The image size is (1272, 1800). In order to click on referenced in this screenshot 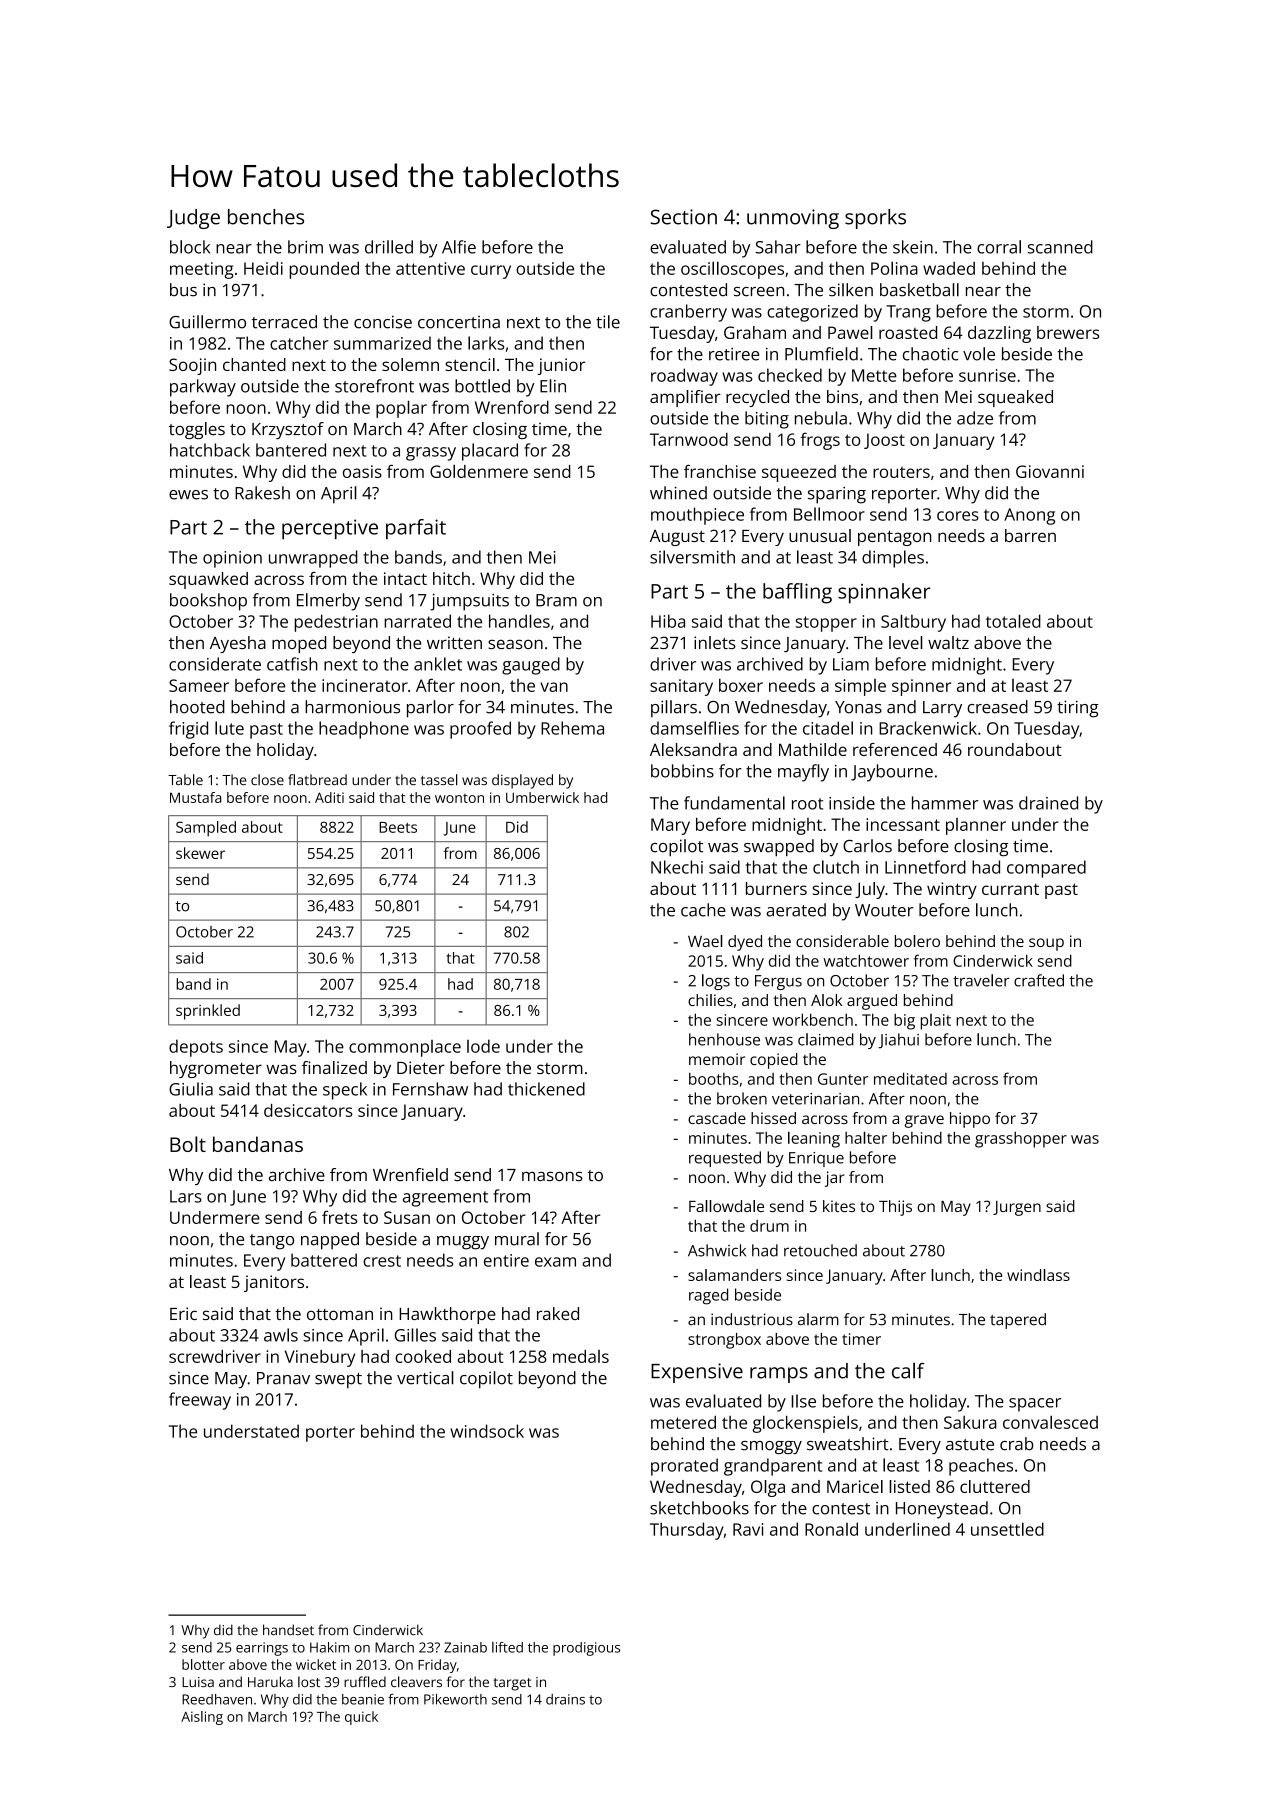, I will do `click(895, 749)`.
